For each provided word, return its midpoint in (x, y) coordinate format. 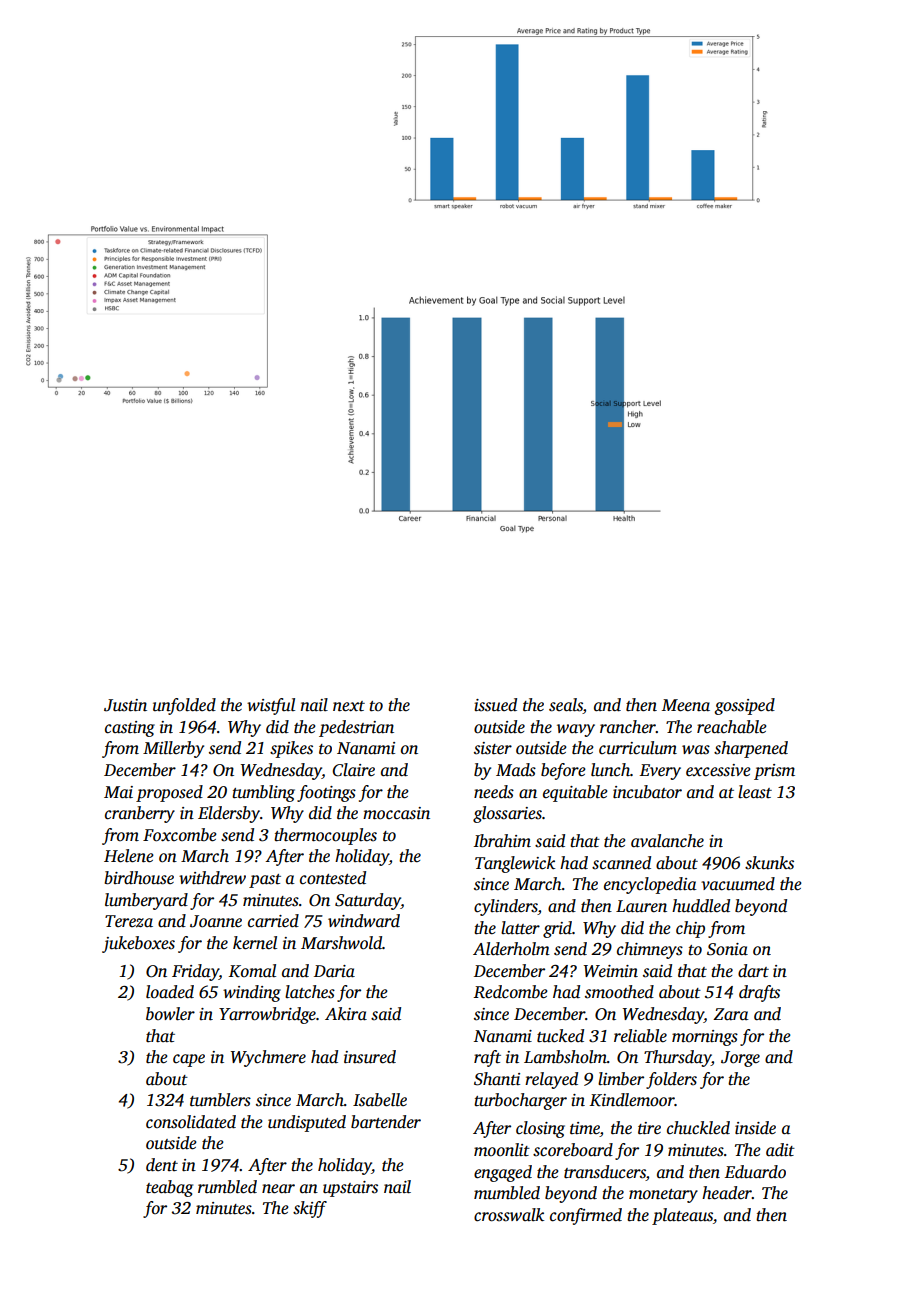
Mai (118, 792)
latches (310, 992)
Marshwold (341, 943)
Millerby (173, 749)
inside (755, 1128)
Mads (516, 770)
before (563, 771)
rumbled (227, 1187)
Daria (334, 971)
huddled (701, 906)
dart (753, 970)
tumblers (220, 1100)
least (755, 792)
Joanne (216, 921)
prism (774, 772)
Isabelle (380, 1100)
